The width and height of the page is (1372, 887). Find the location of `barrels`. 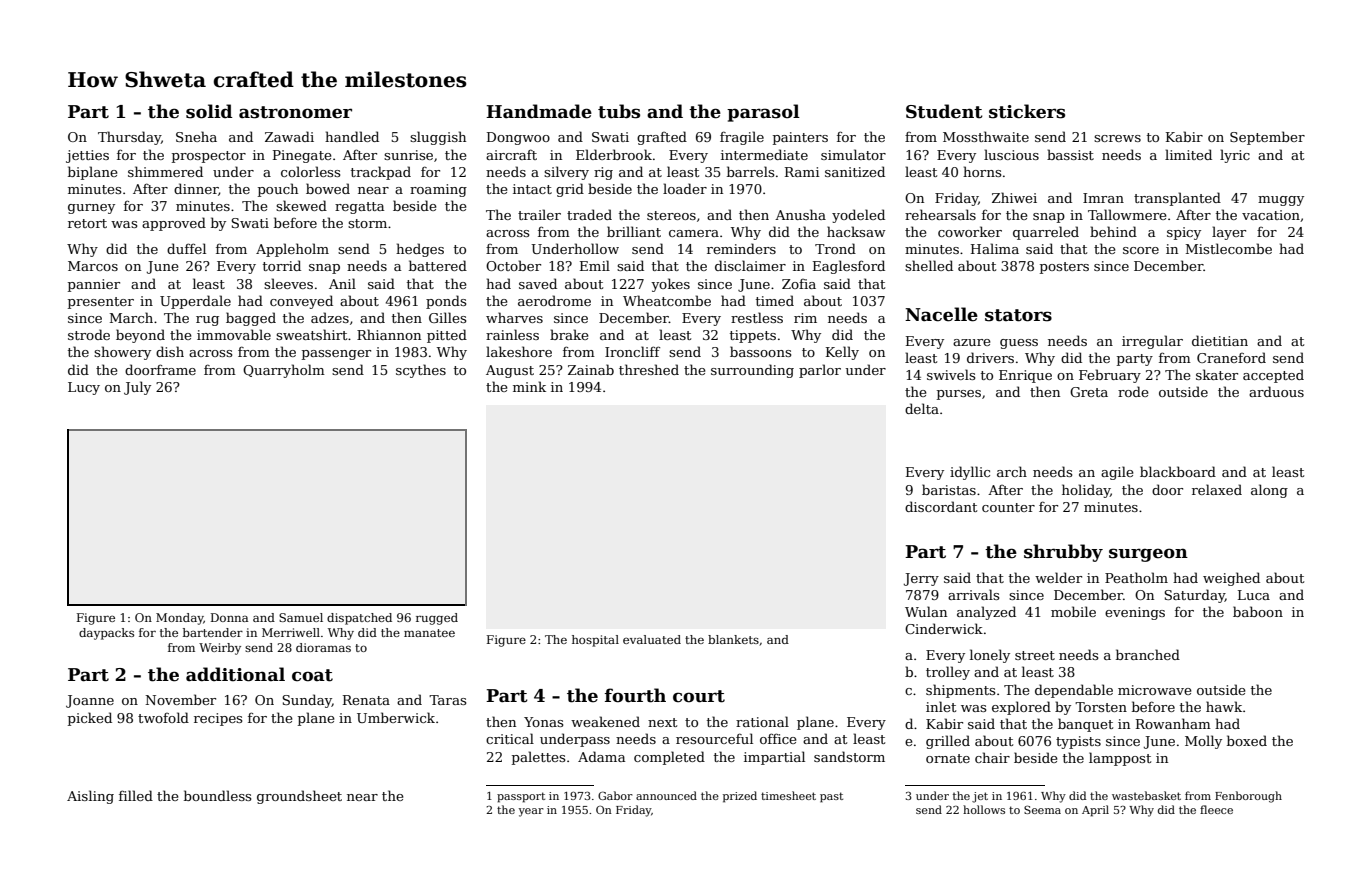

barrels is located at coordinates (750, 171).
